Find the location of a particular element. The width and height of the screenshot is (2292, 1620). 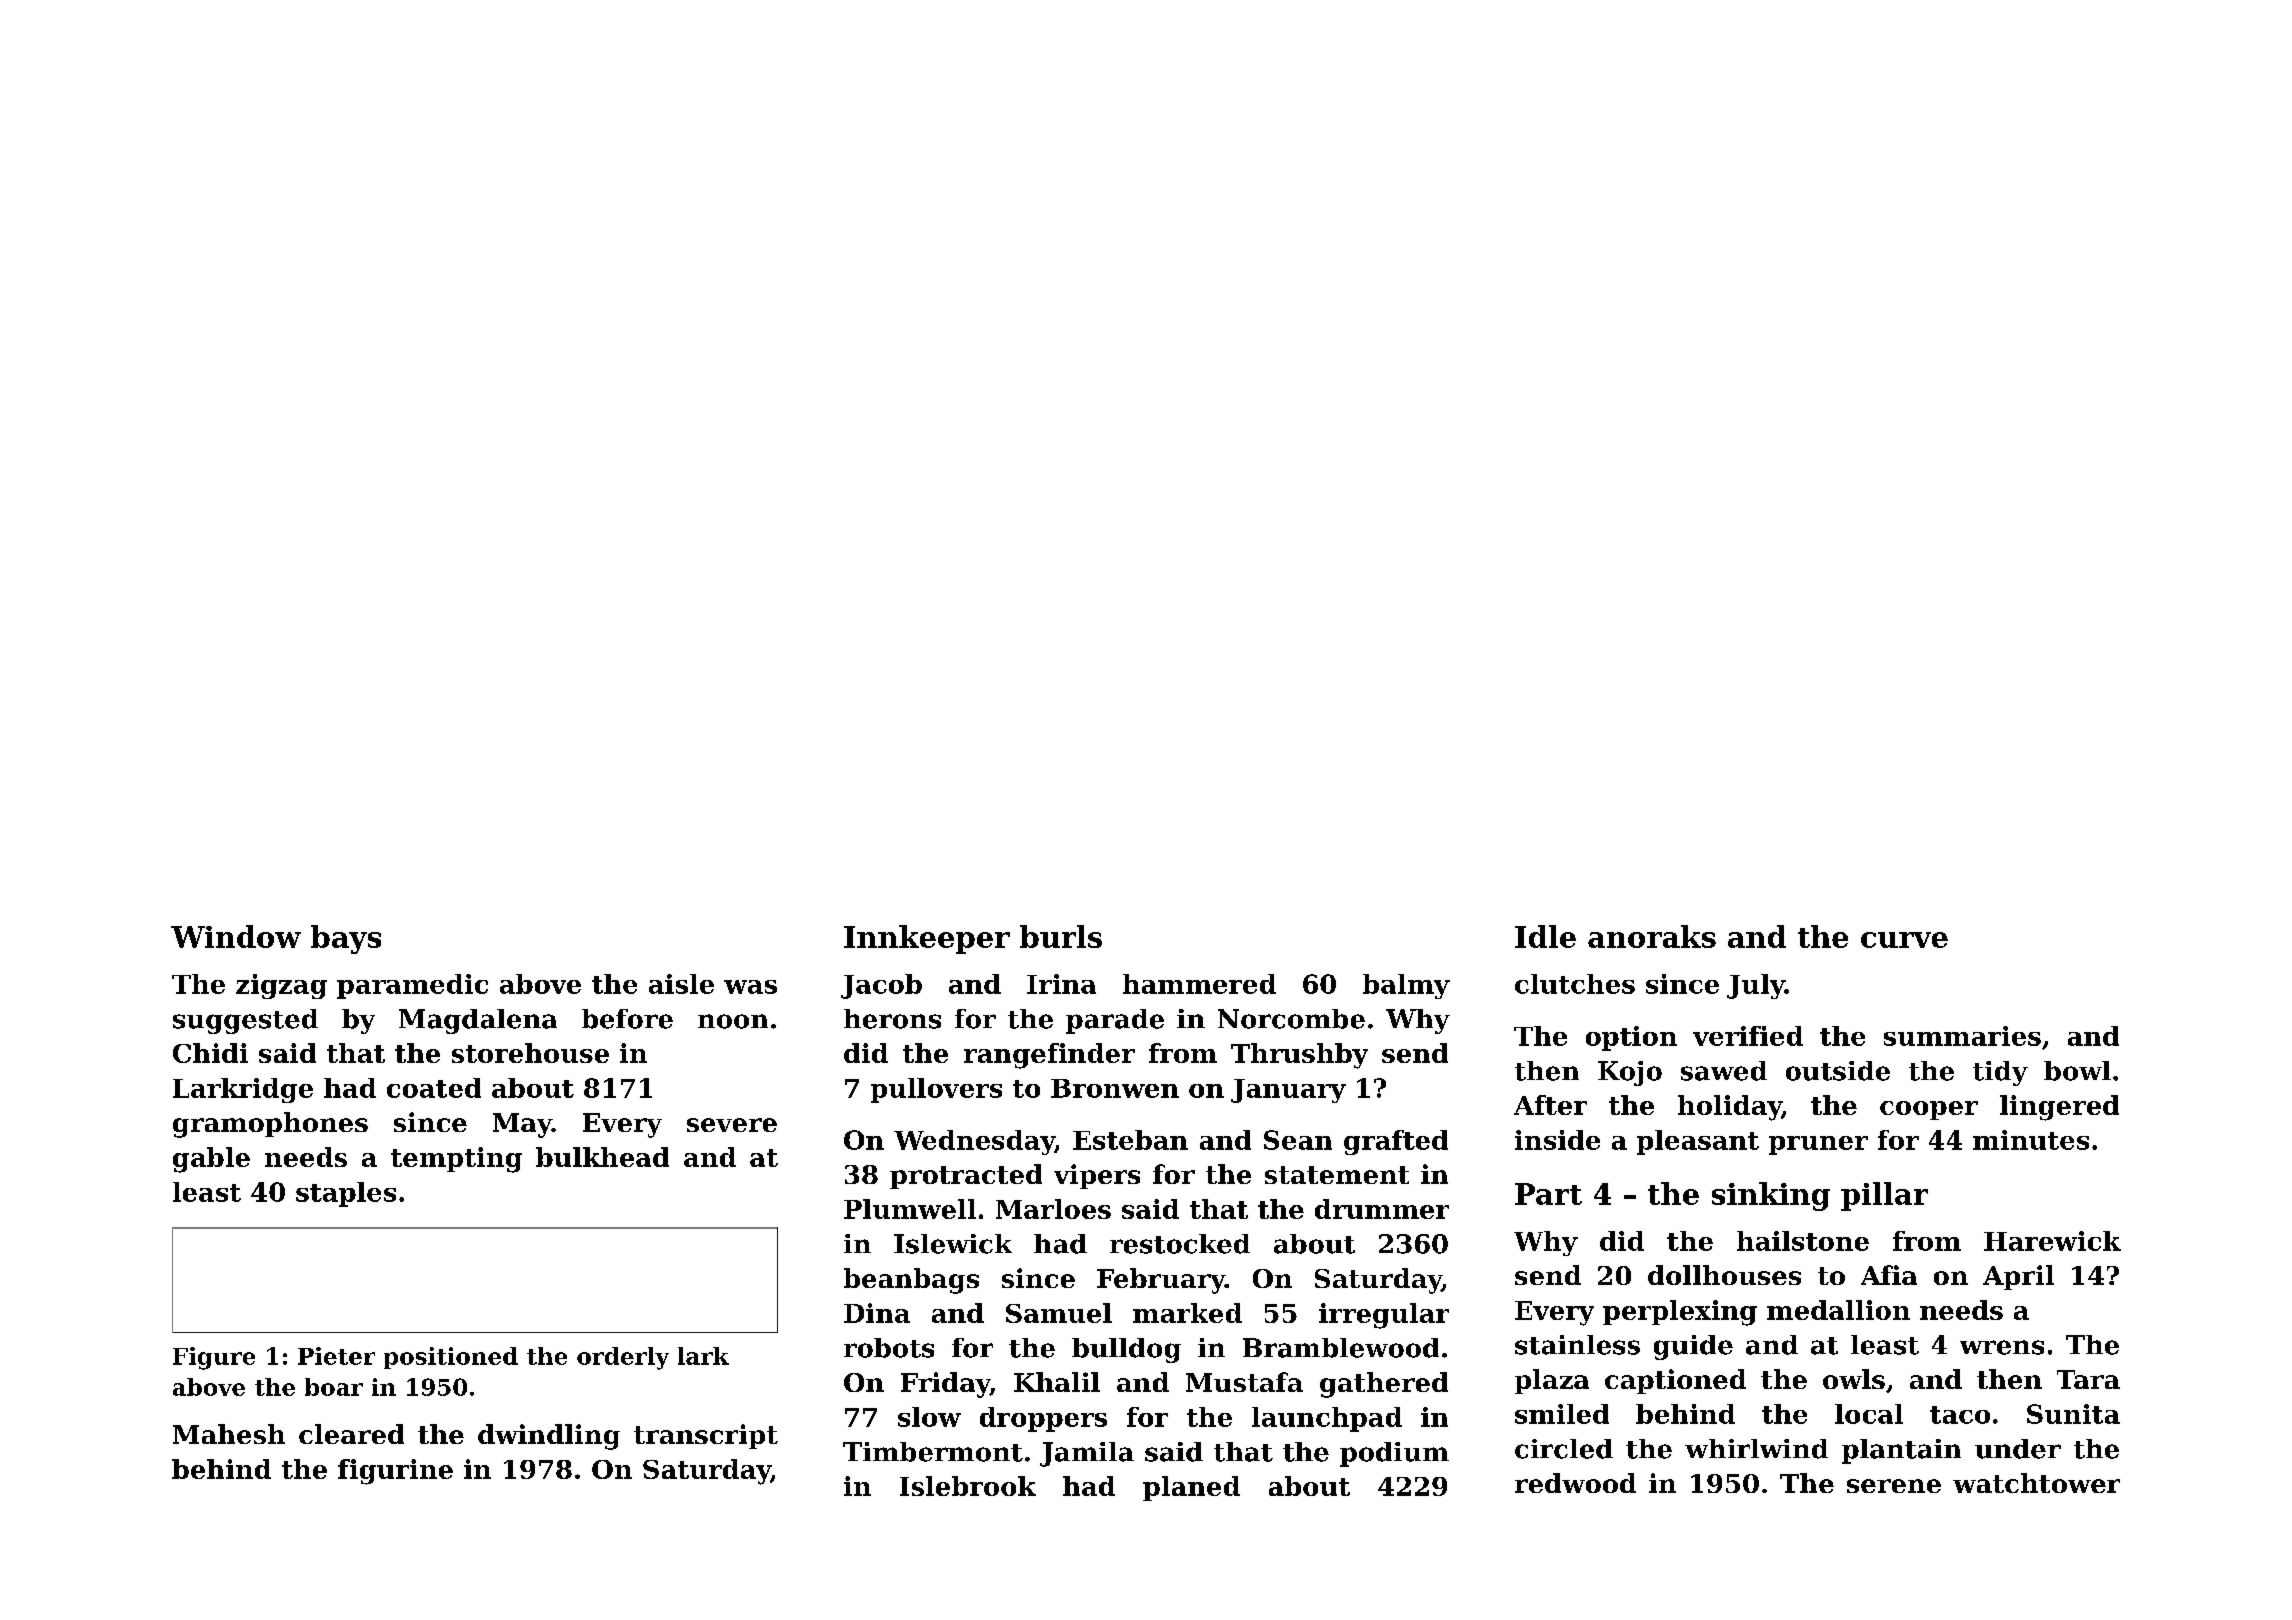

hailstone is located at coordinates (1803, 1241).
